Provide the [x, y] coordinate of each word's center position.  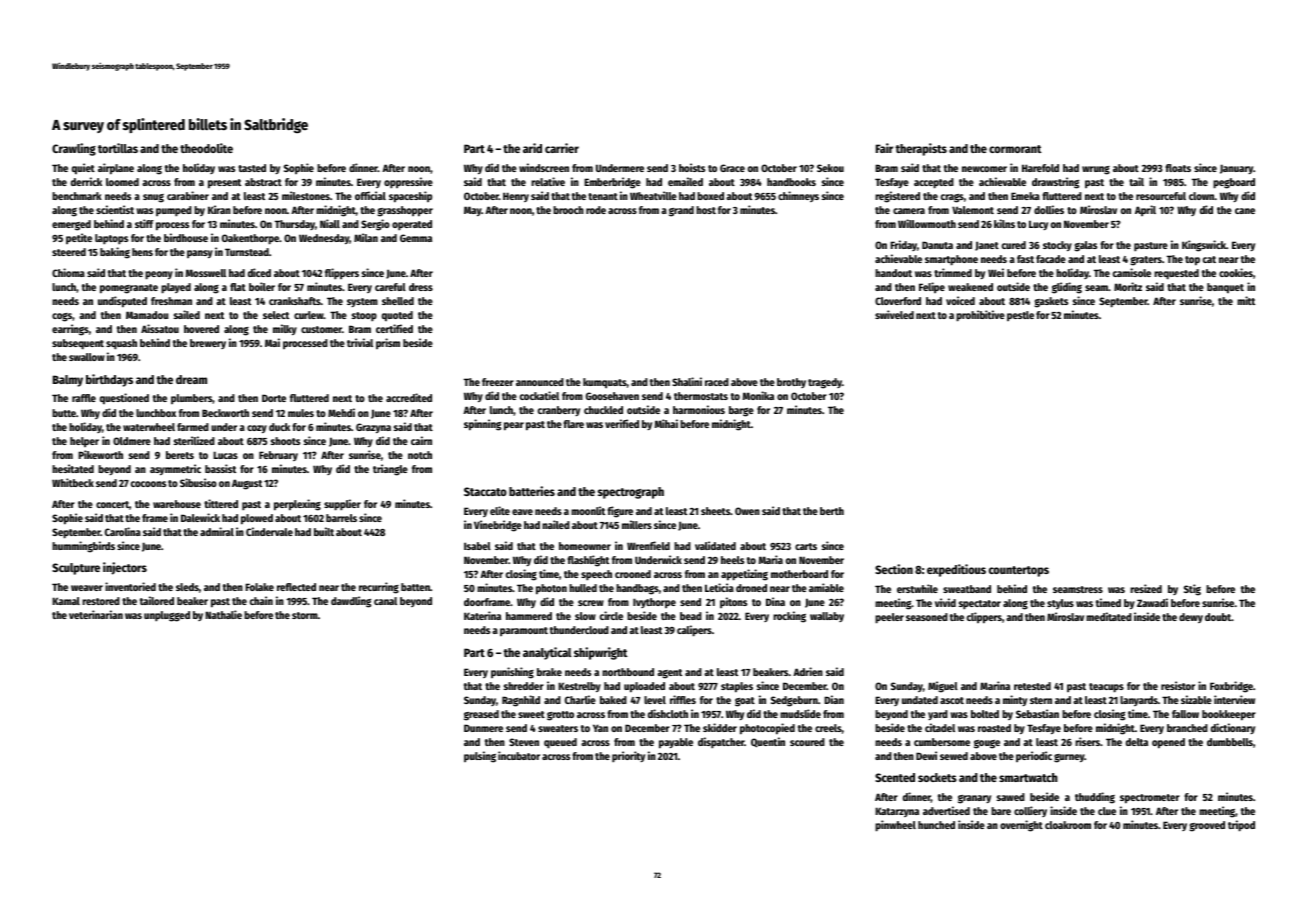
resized [1146, 588]
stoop [364, 316]
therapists [921, 149]
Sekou [830, 168]
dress [421, 287]
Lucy [1038, 225]
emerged [71, 225]
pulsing [480, 757]
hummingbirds [83, 547]
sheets [715, 511]
